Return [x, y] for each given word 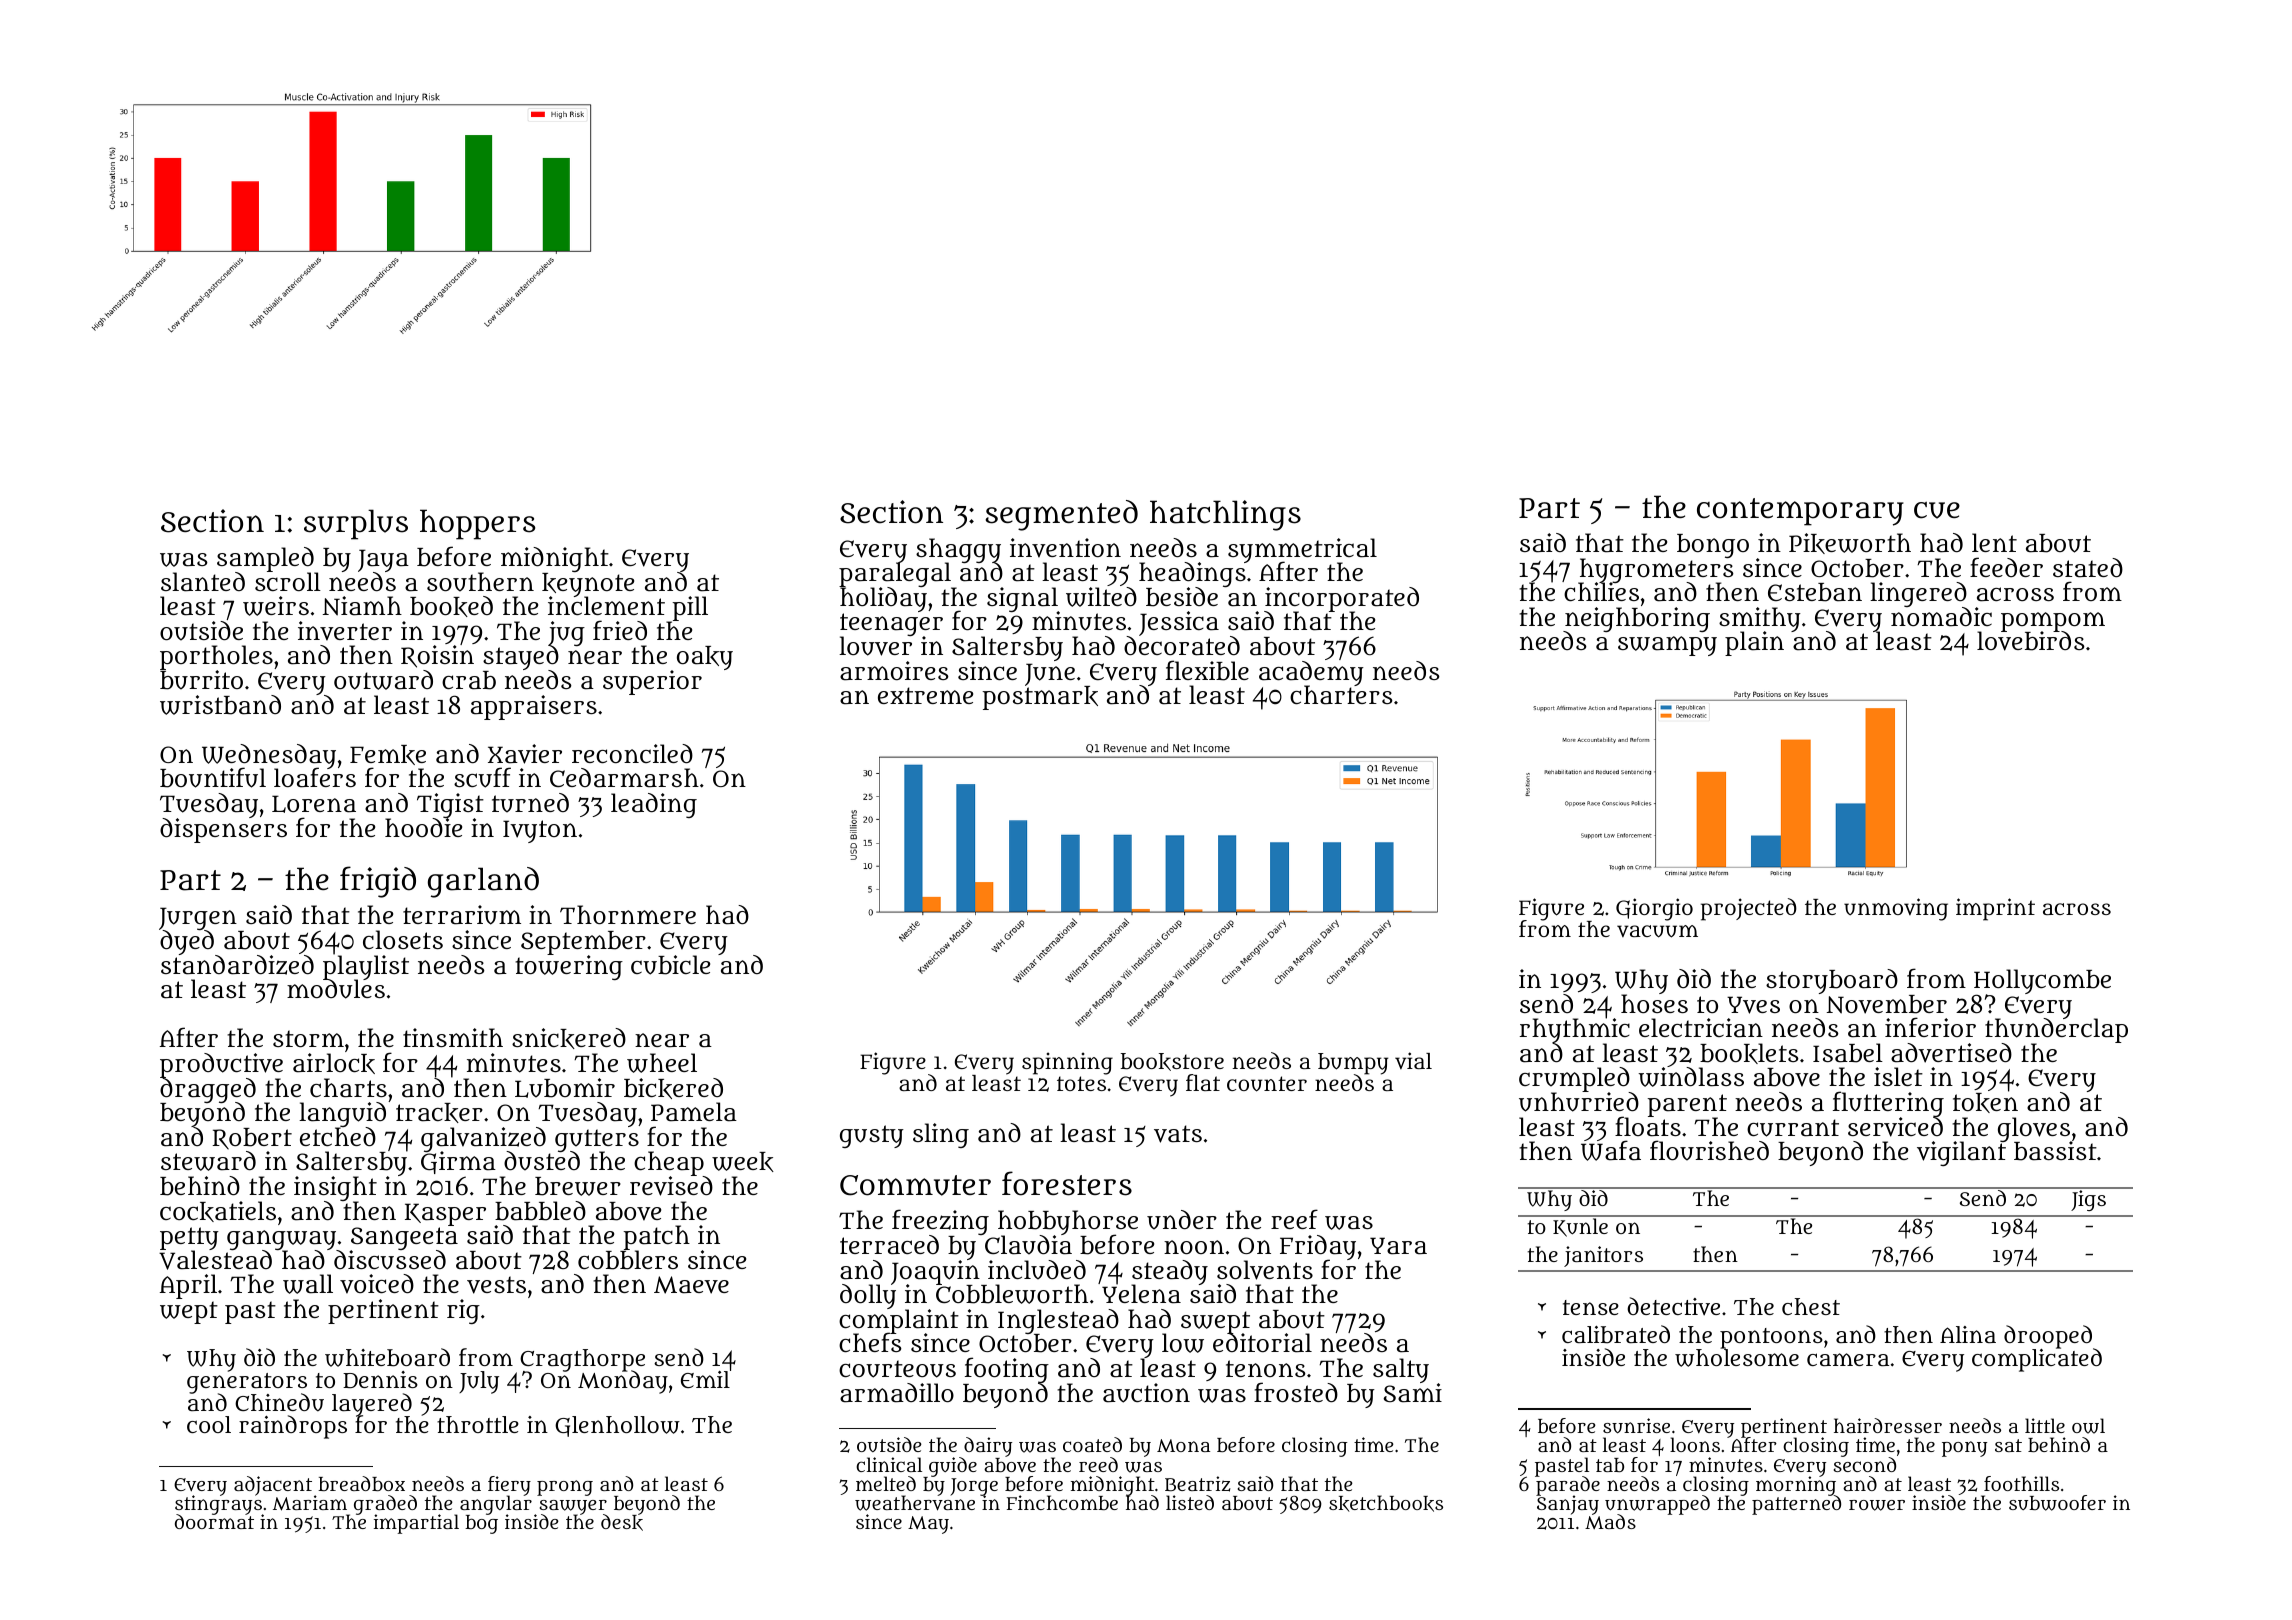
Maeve [691, 1285]
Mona [1183, 1445]
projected [1749, 909]
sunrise [1636, 1426]
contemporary [1800, 512]
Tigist [450, 805]
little [2045, 1425]
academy [1311, 673]
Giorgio [1654, 909]
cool [209, 1424]
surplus [356, 524]
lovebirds [2031, 641]
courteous [897, 1369]
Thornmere [628, 914]
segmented [1061, 515]
